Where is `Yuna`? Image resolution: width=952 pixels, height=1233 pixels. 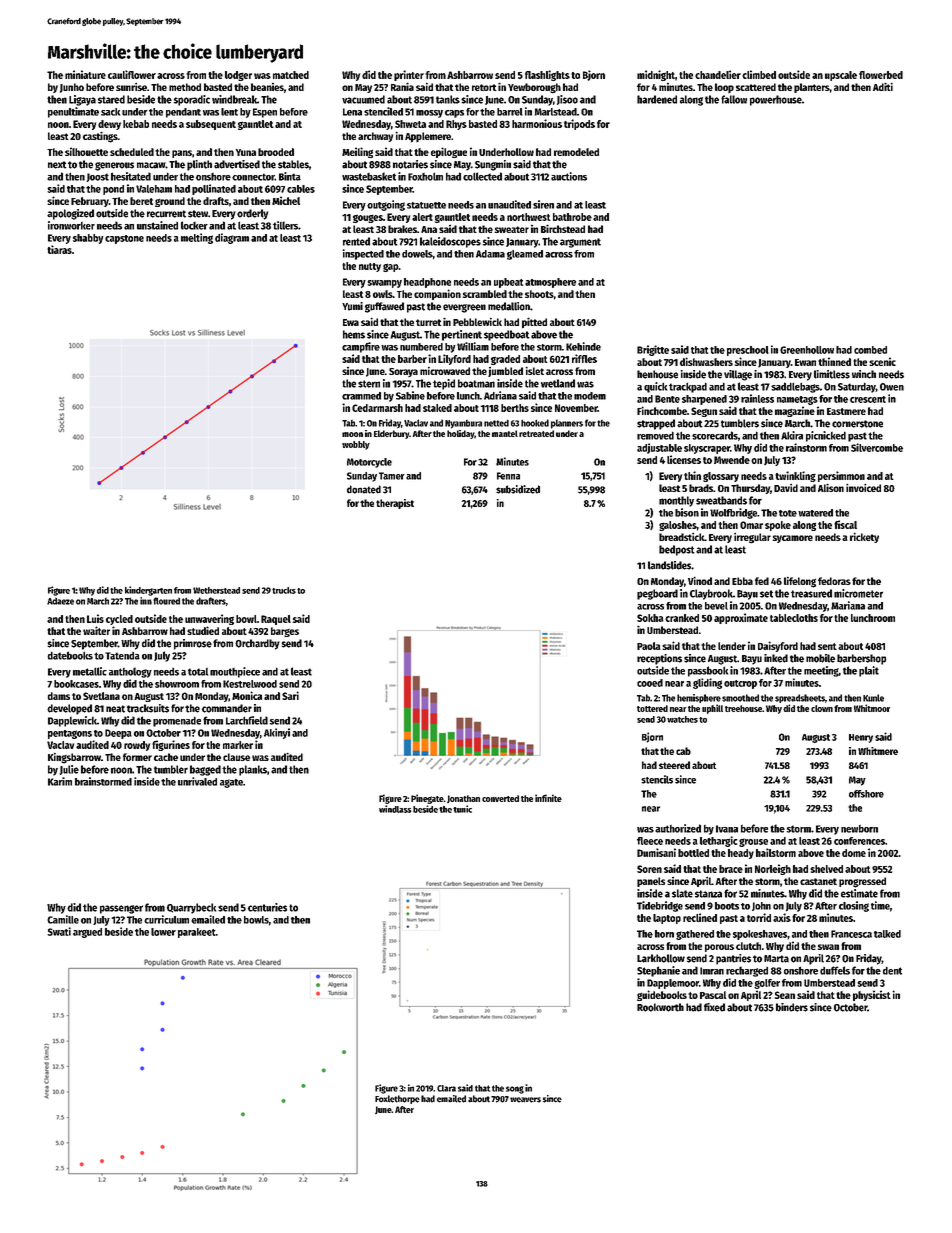 Yuna is located at coordinates (246, 152).
